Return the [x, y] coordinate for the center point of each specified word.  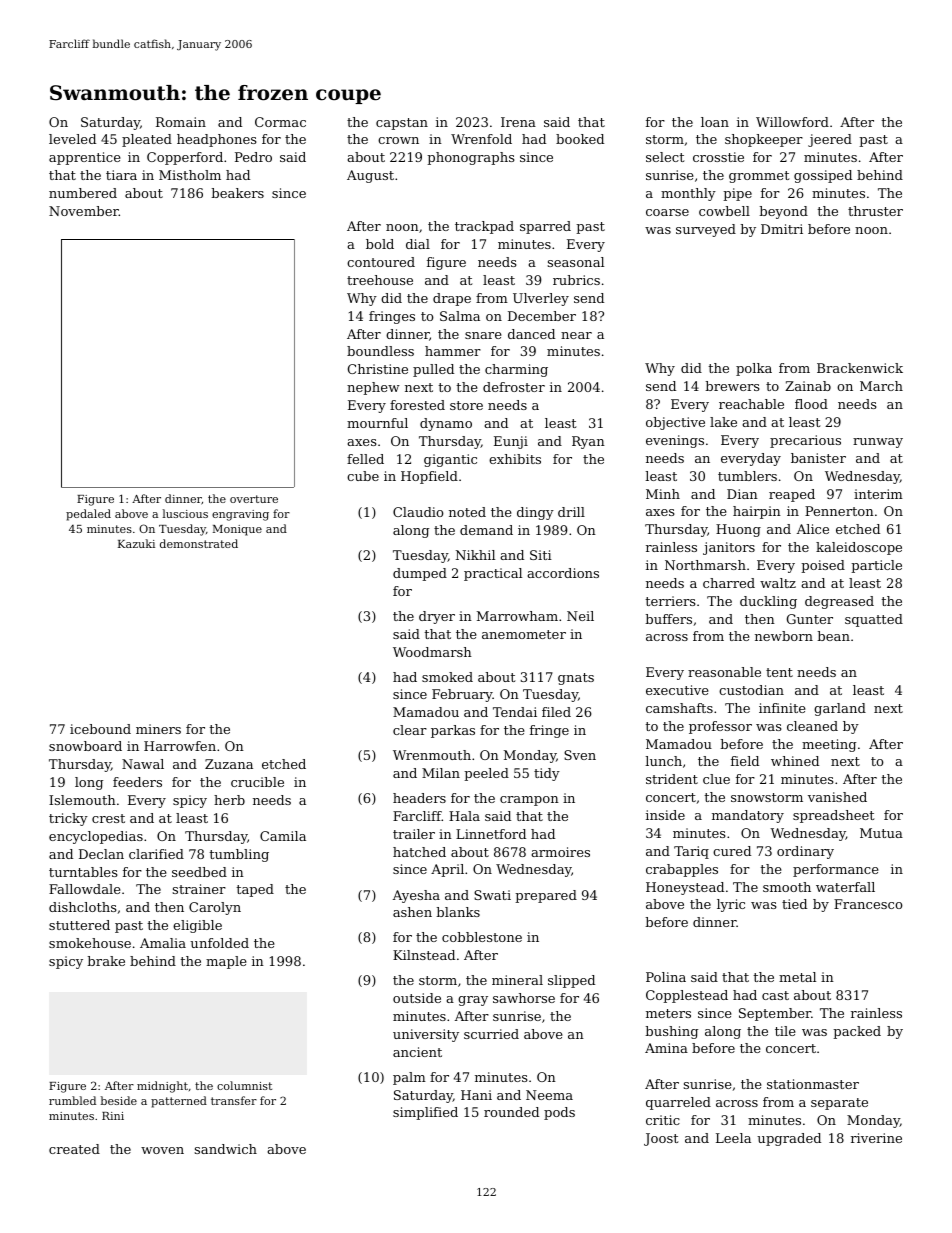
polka [754, 369]
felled [365, 459]
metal [797, 977]
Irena [518, 122]
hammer [453, 351]
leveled [72, 139]
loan [715, 122]
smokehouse [90, 943]
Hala [464, 816]
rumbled [72, 1100]
